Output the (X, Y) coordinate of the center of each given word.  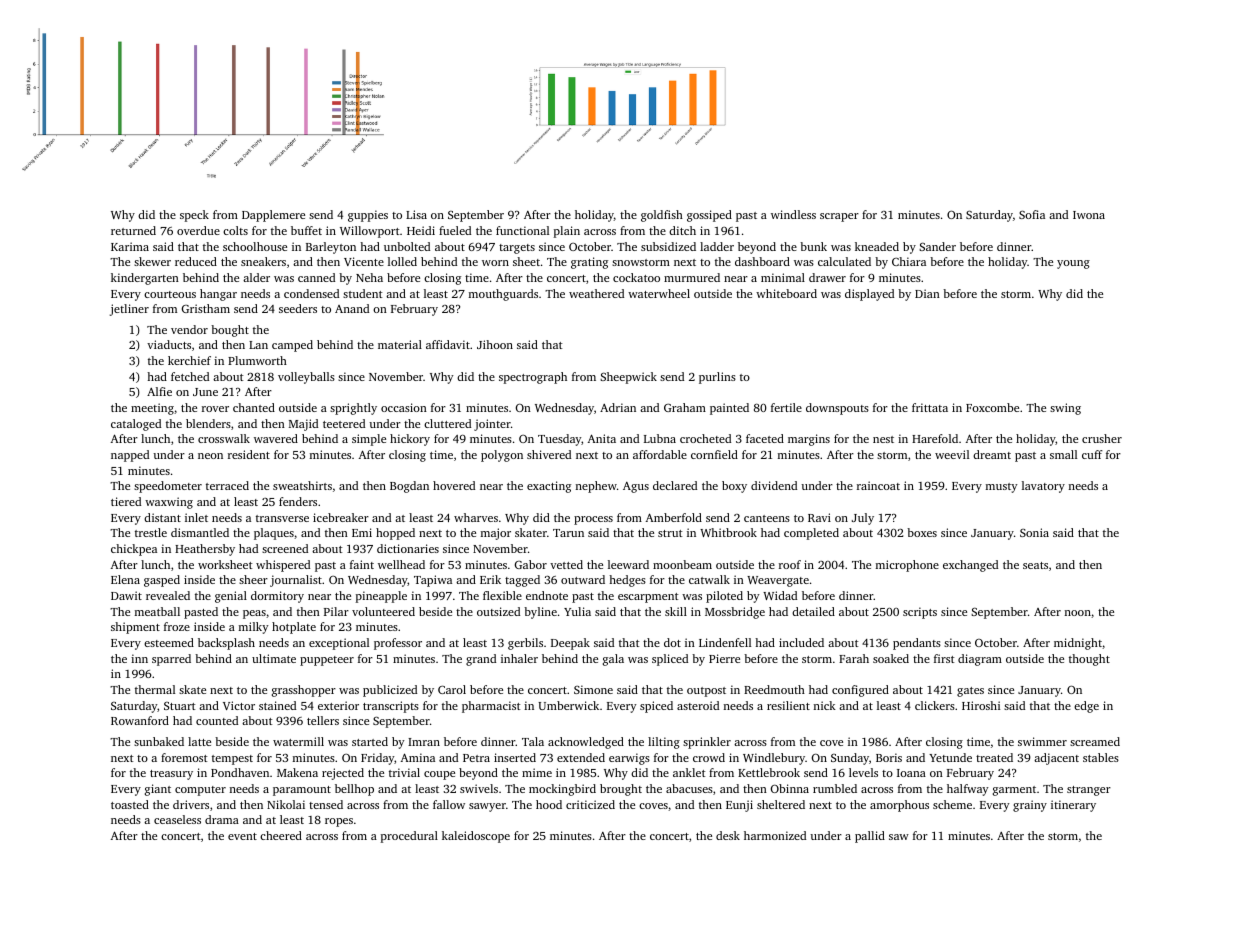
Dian (927, 293)
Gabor (531, 564)
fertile (786, 407)
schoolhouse (255, 246)
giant (158, 790)
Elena (125, 579)
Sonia (1034, 532)
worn (495, 263)
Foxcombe (992, 407)
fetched (190, 376)
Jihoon (495, 344)
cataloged (136, 425)
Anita (602, 438)
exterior (338, 705)
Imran (424, 742)
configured (860, 691)
